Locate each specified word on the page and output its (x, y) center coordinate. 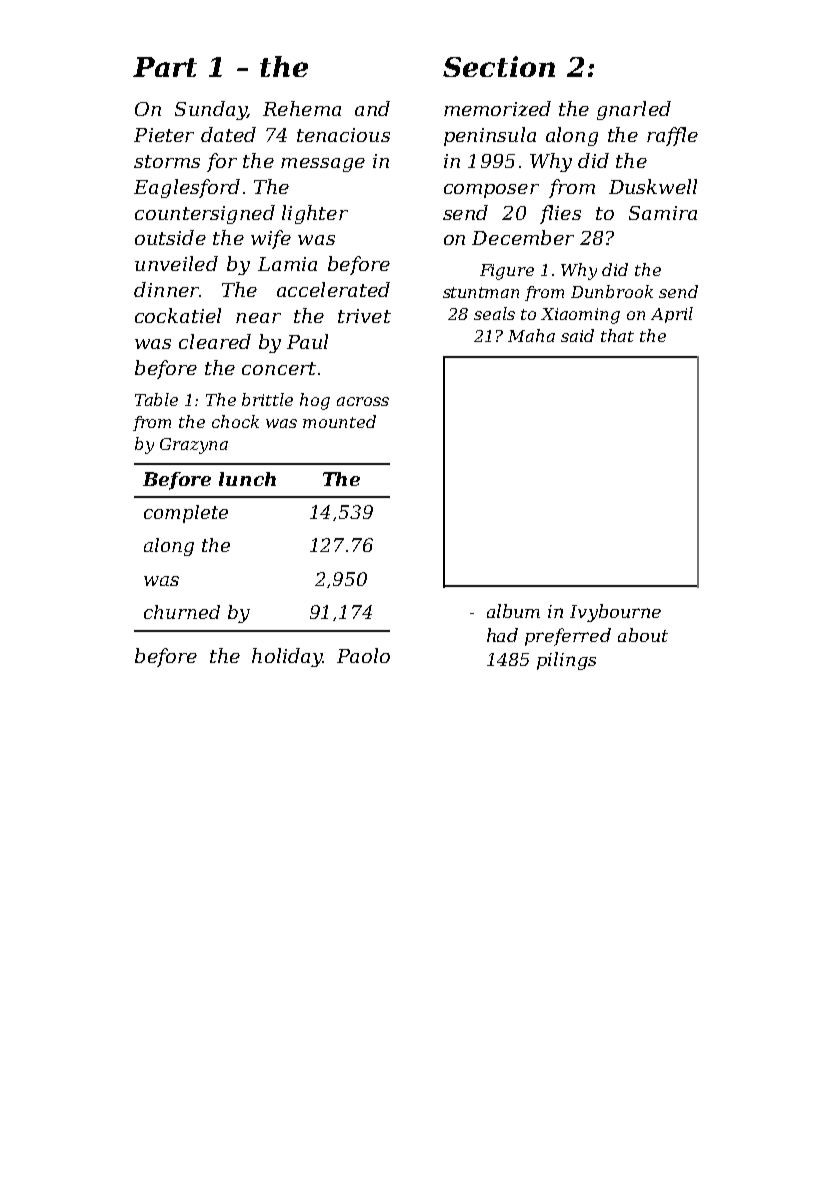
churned (182, 612)
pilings (566, 661)
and (372, 108)
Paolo (363, 655)
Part (165, 67)
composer (491, 191)
